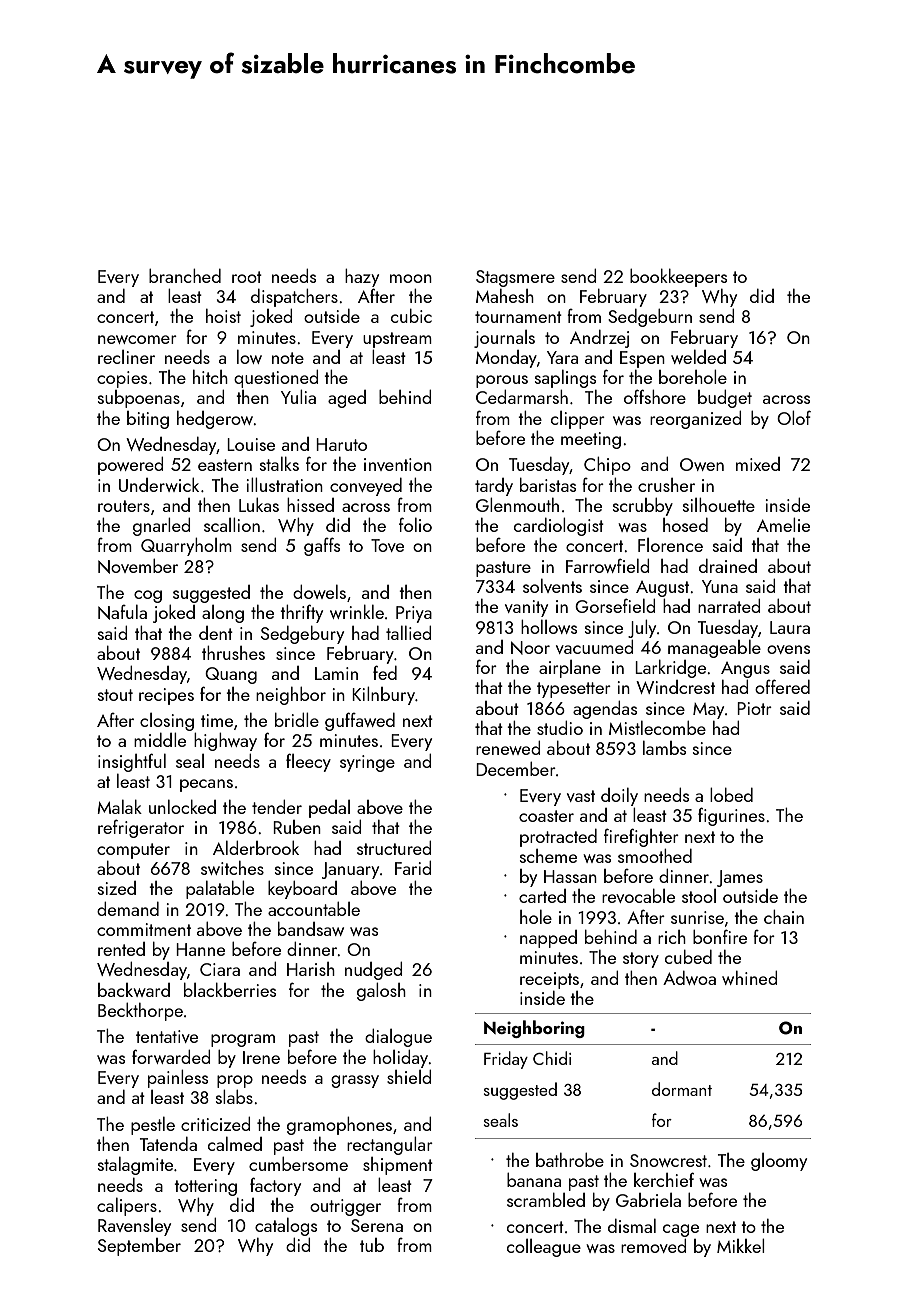 Image resolution: width=908 pixels, height=1316 pixels. I want to click on slabs, so click(234, 1096).
